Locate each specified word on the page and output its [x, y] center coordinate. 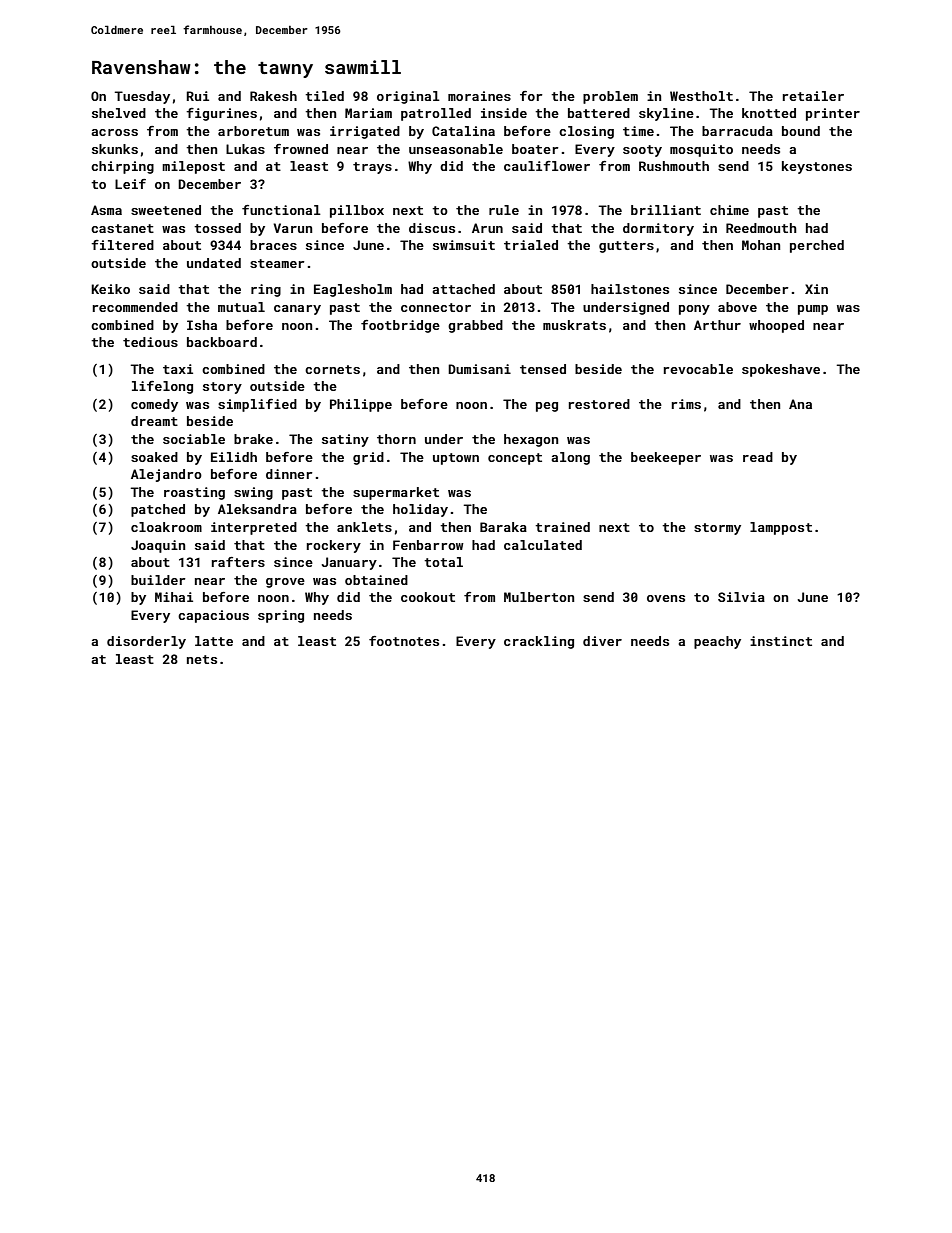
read [758, 457]
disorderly [146, 642]
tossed [217, 228]
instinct [781, 641]
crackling [539, 642]
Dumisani [479, 369]
